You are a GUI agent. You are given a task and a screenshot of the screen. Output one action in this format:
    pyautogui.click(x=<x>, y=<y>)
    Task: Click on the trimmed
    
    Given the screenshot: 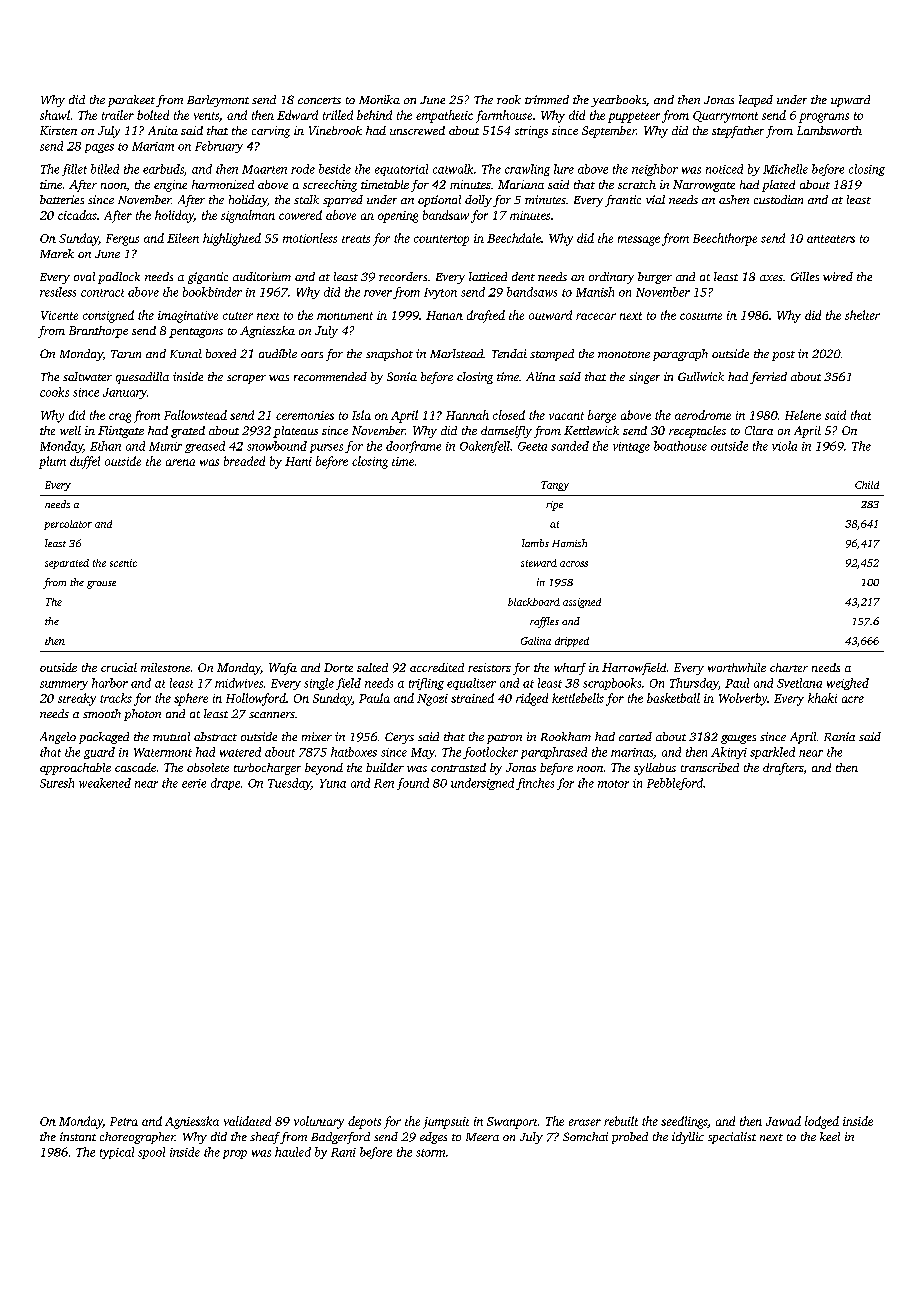 What is the action you would take?
    pyautogui.click(x=547, y=99)
